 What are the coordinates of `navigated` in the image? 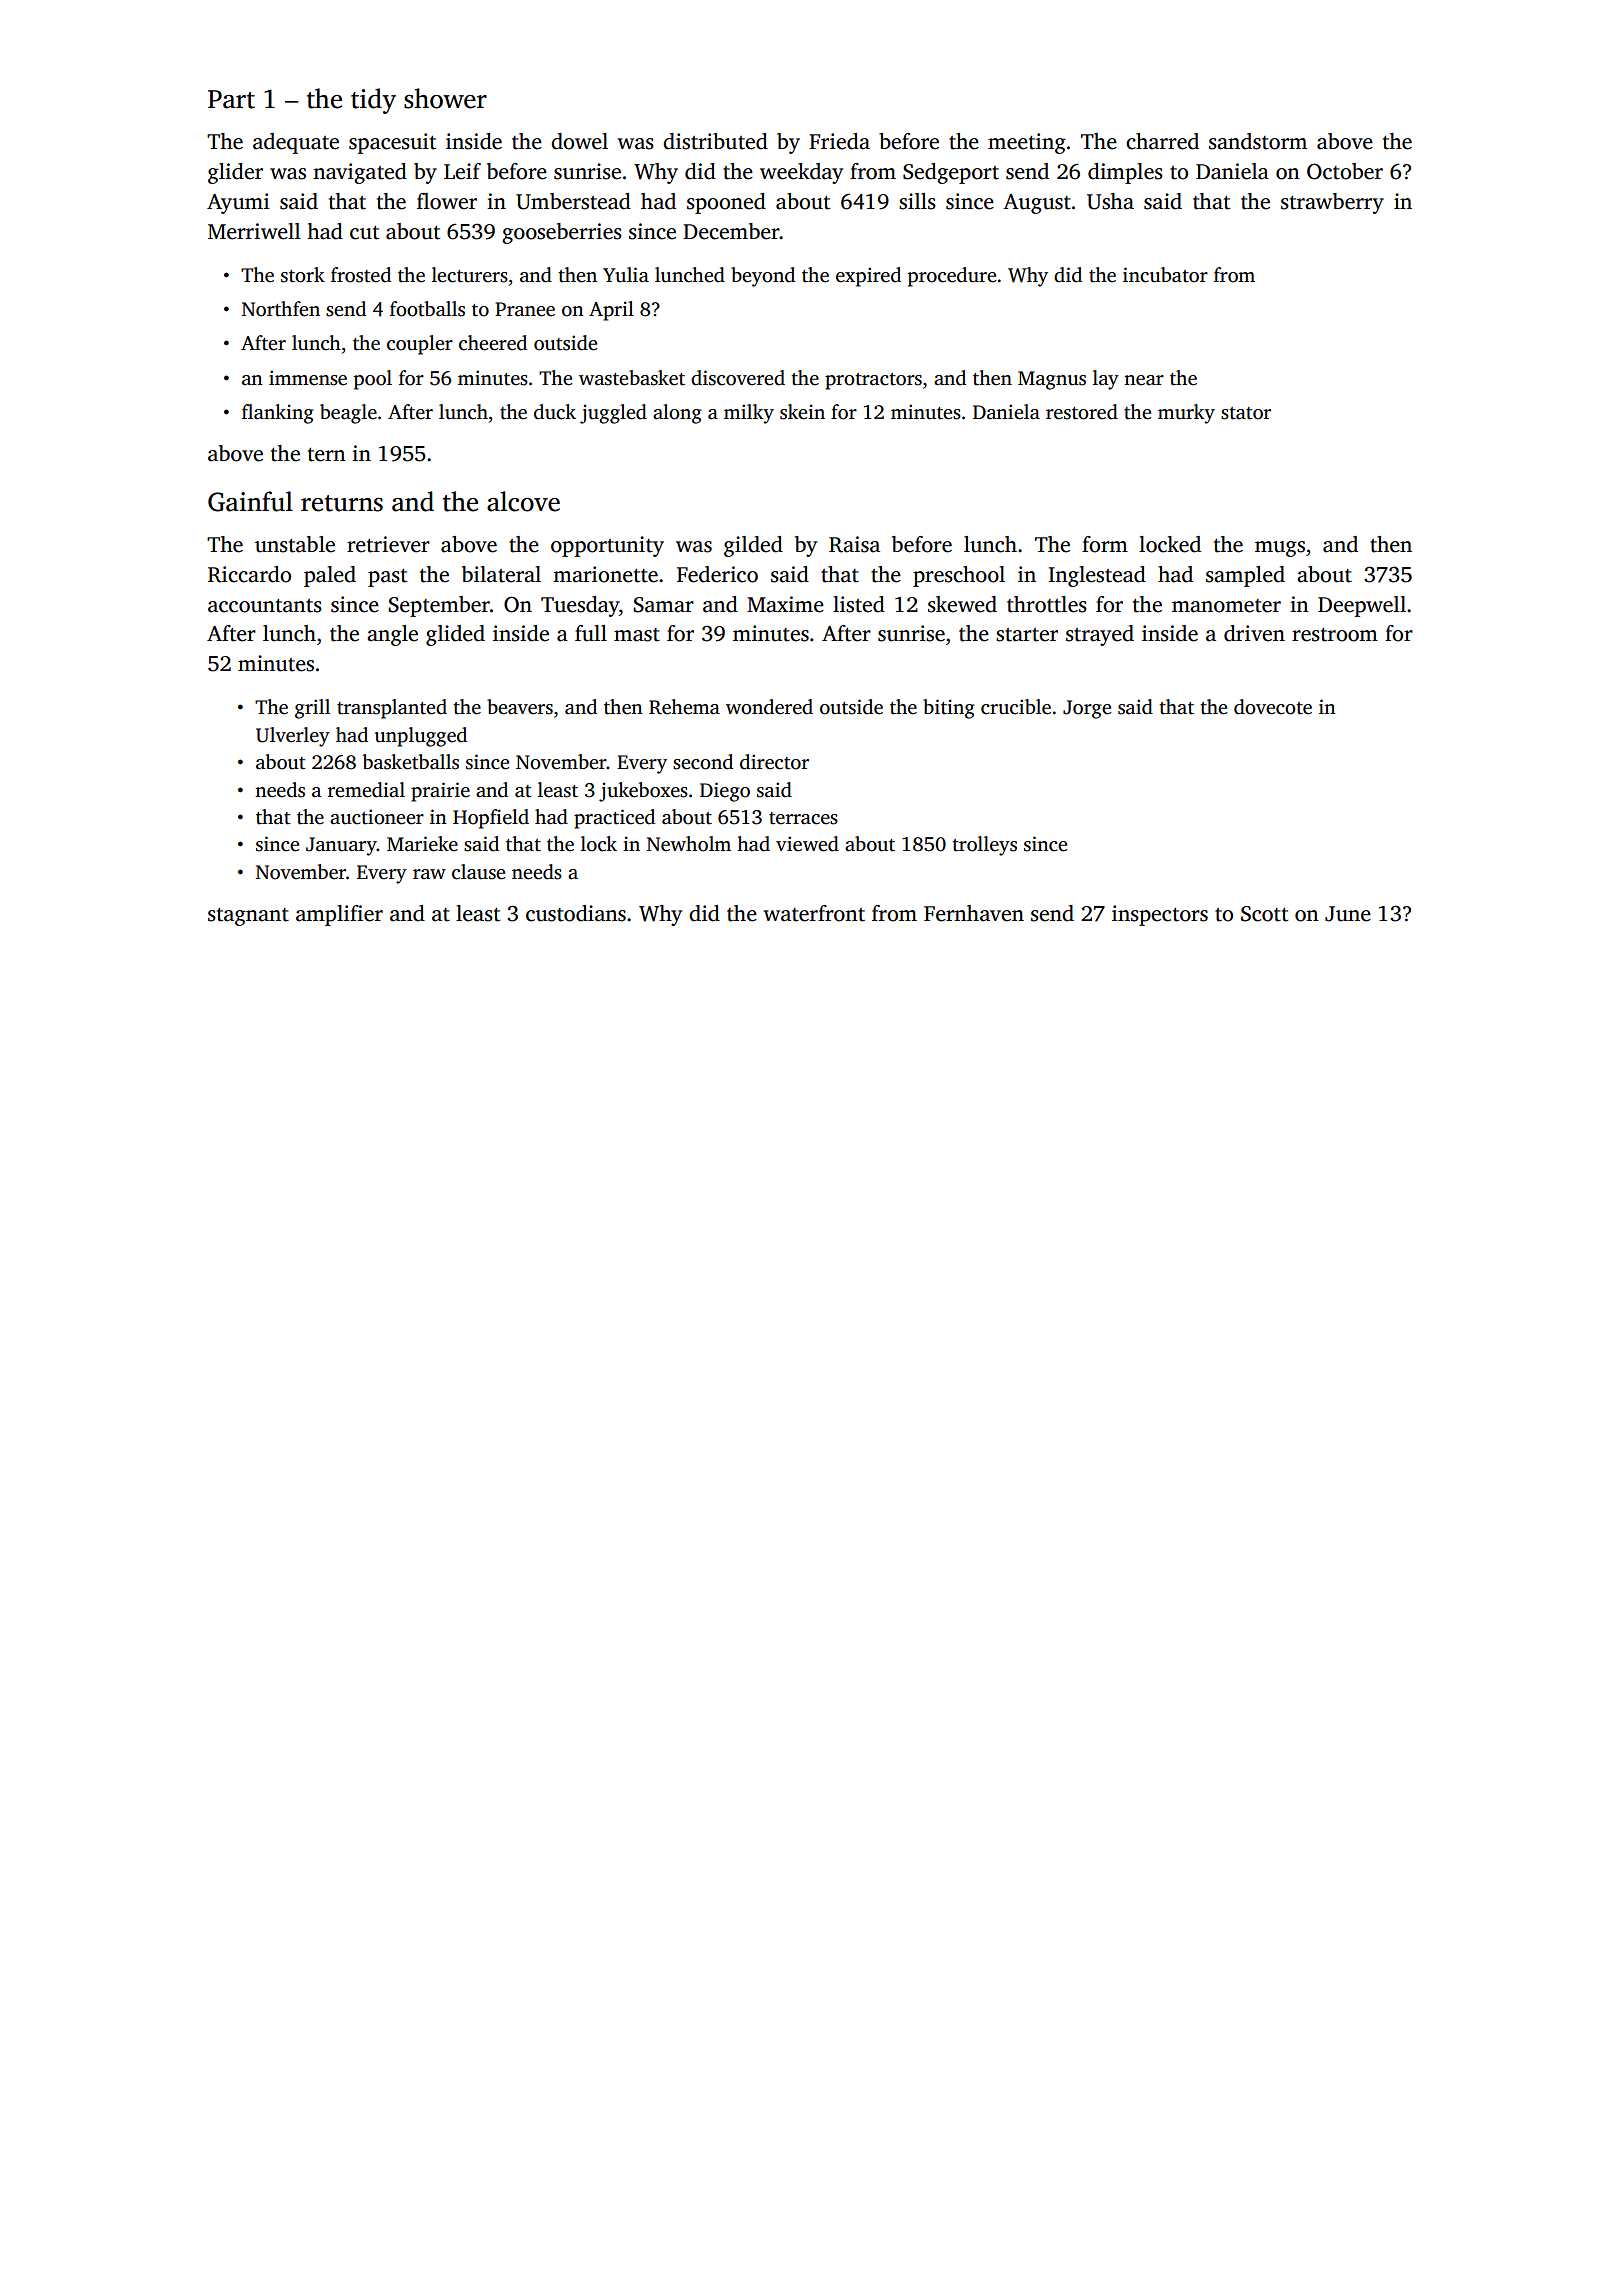 It's located at (360, 173).
